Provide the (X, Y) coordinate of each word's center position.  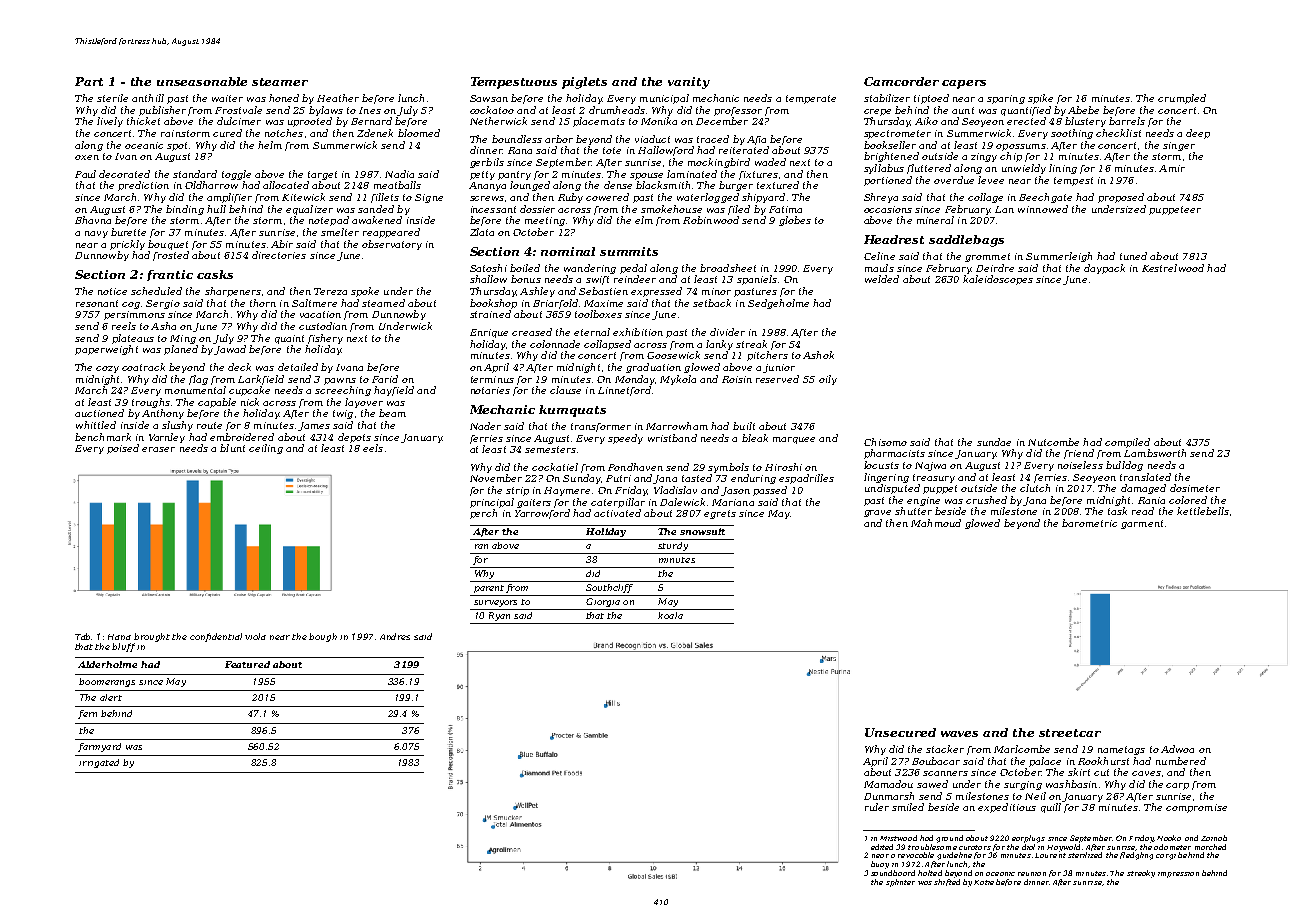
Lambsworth (1155, 453)
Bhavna (93, 220)
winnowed (1043, 209)
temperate (811, 99)
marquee (794, 440)
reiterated (744, 150)
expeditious (1007, 808)
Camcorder (901, 81)
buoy (880, 865)
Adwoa (1177, 749)
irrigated (99, 763)
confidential (216, 637)
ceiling (266, 449)
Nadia (399, 174)
